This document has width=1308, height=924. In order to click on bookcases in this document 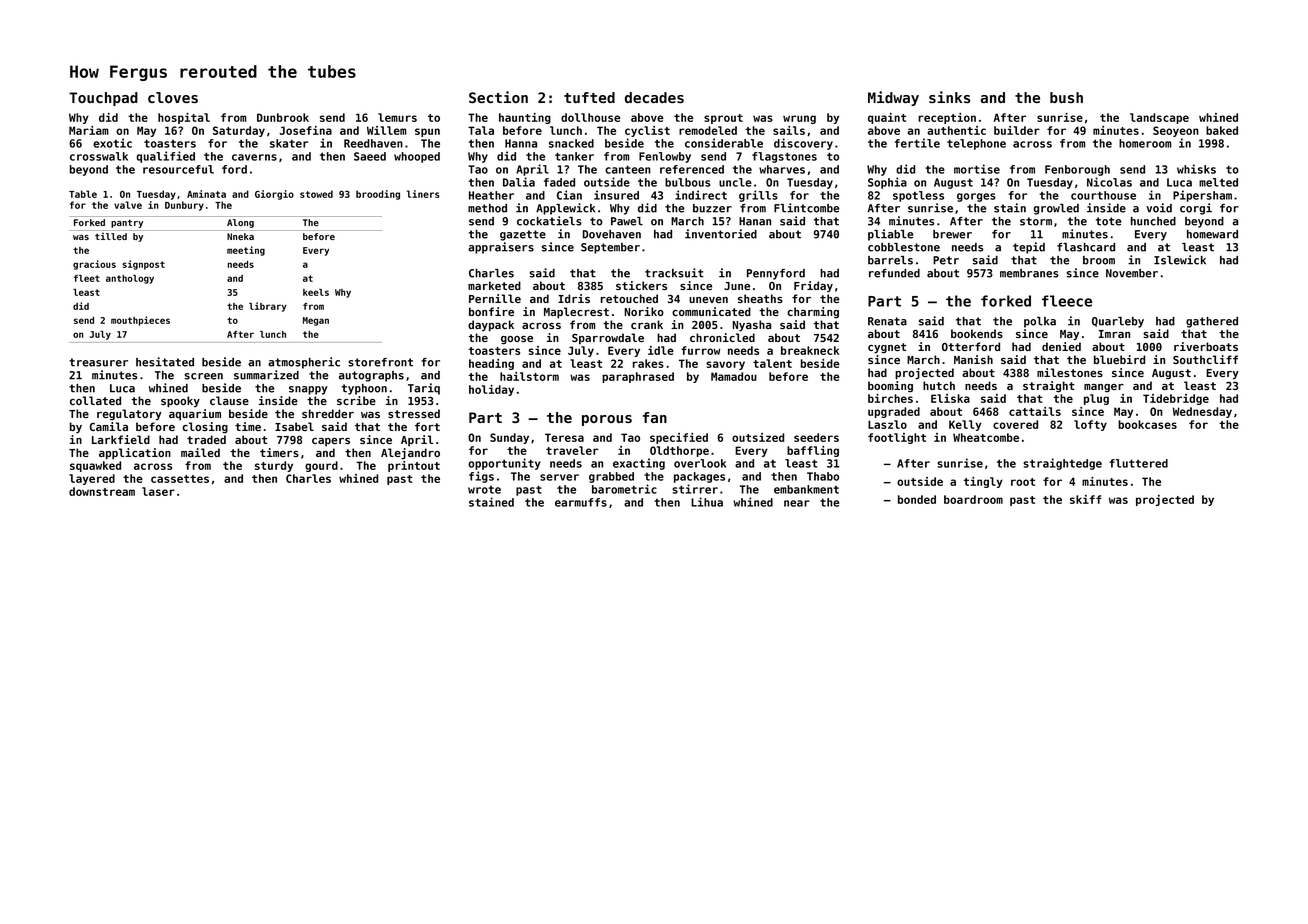, I will do `click(1147, 424)`.
